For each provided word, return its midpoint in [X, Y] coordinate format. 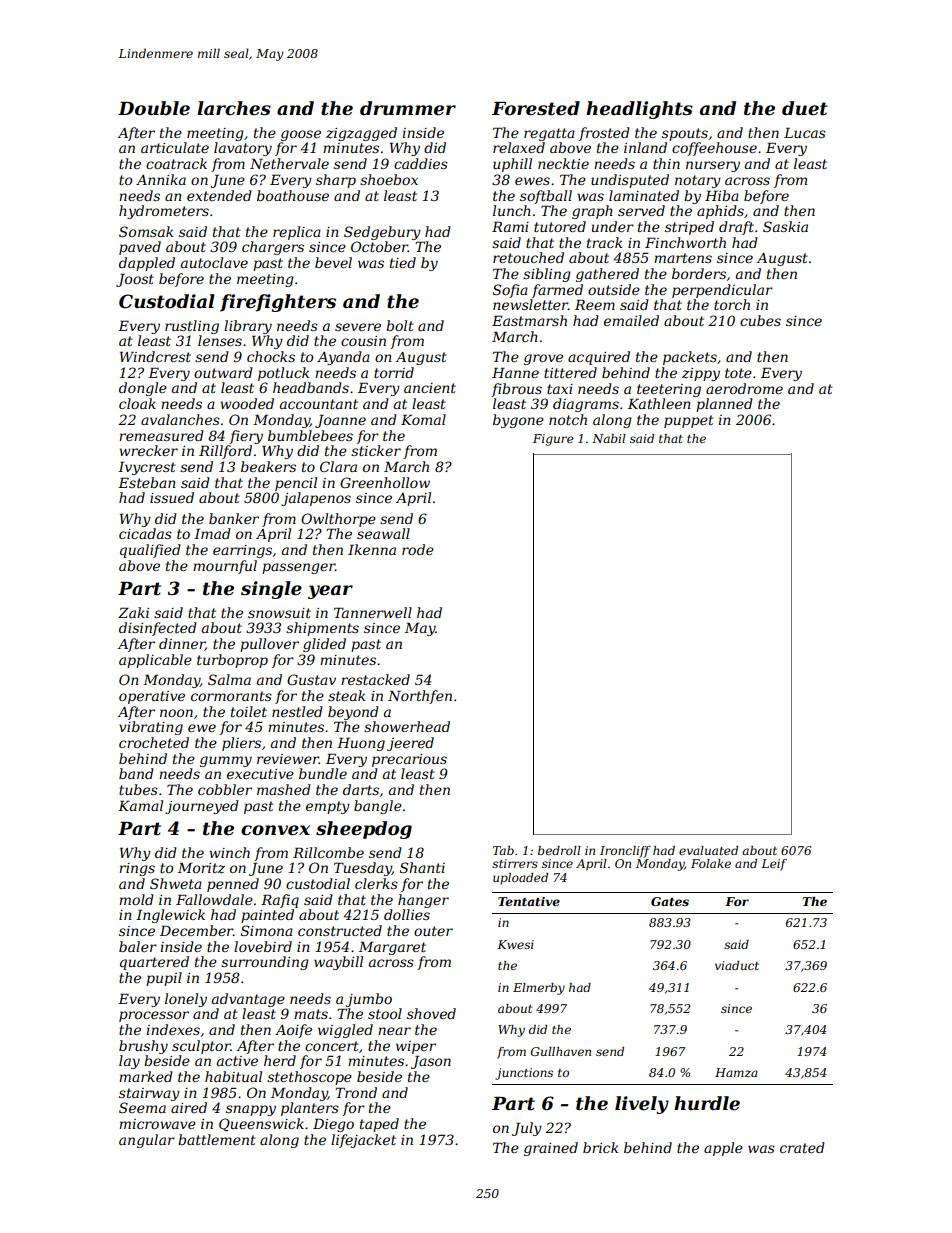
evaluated [708, 850]
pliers [241, 744]
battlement [217, 1139]
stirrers [515, 863]
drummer [408, 108]
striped [689, 228]
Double [154, 108]
